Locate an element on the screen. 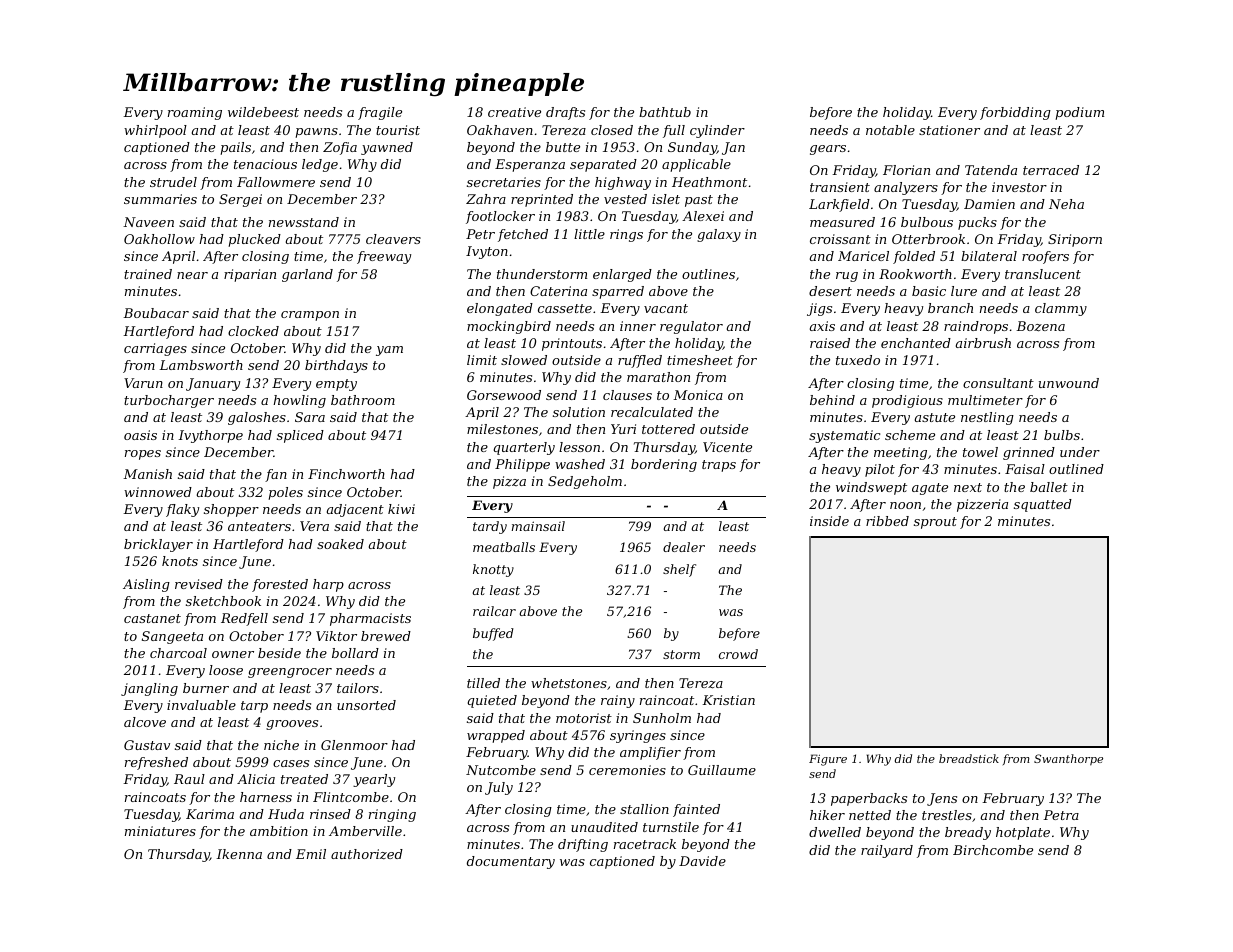 The height and width of the screenshot is (952, 1233). July is located at coordinates (499, 788).
